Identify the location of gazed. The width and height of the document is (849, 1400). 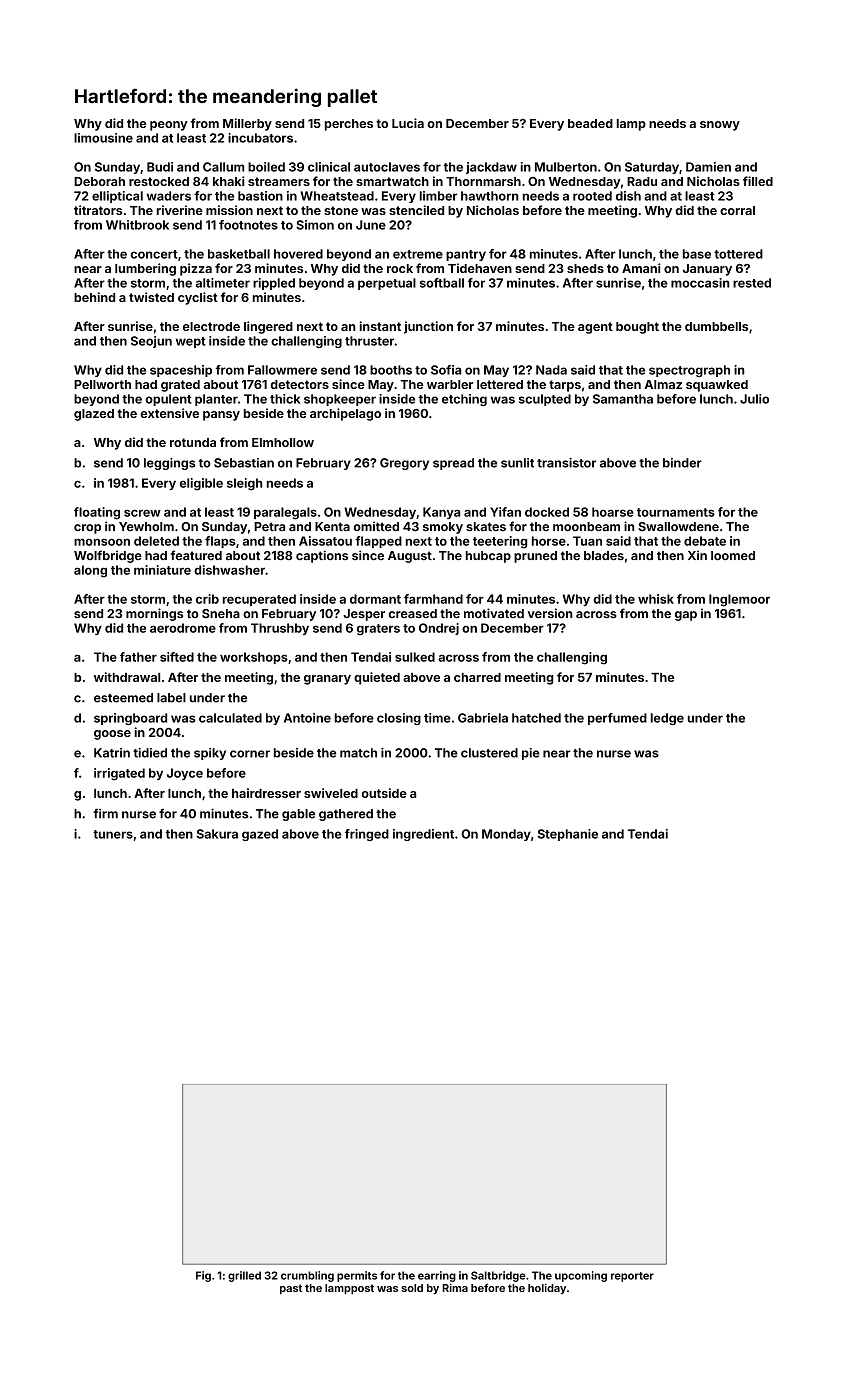
(260, 835).
